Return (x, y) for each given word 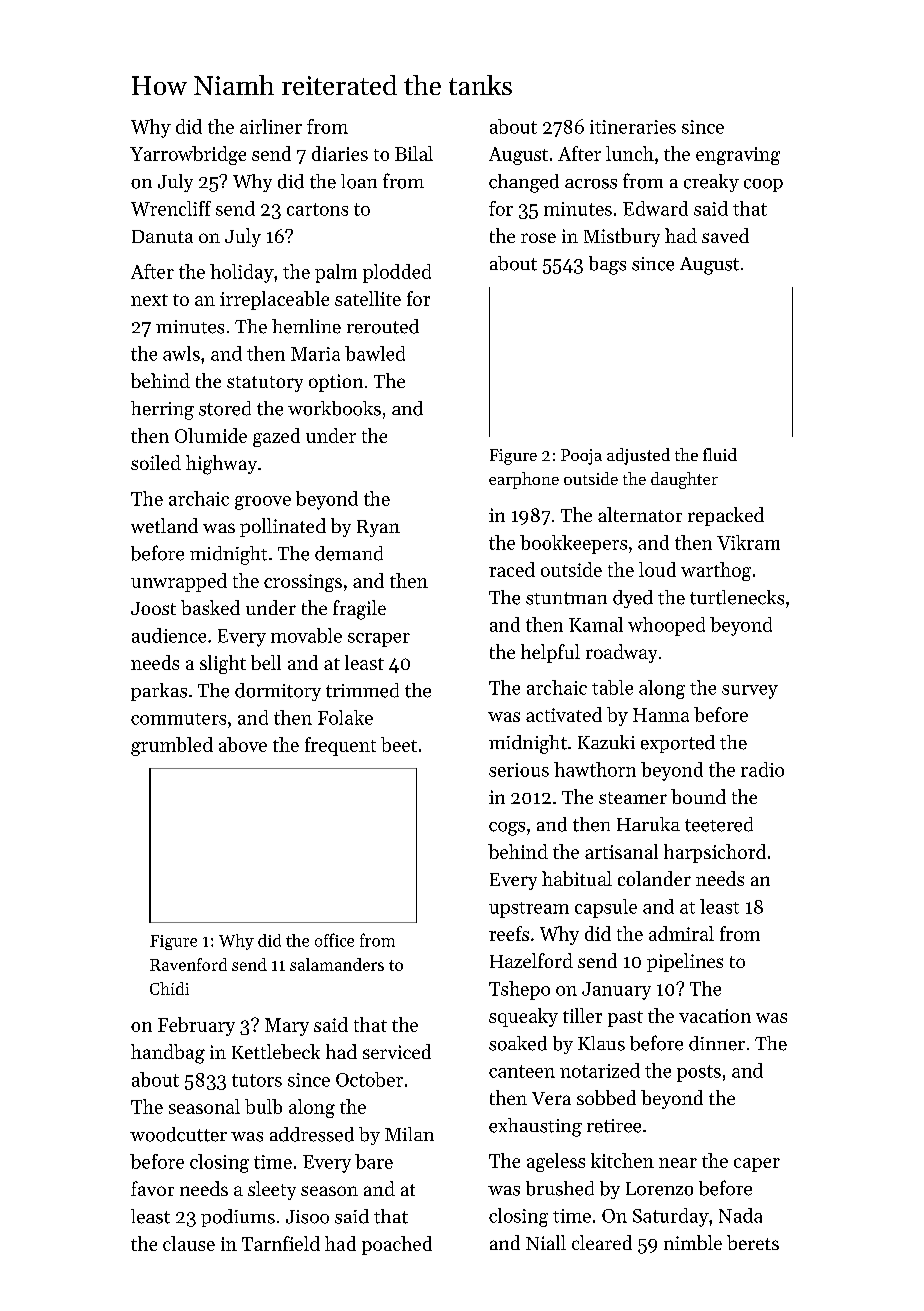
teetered (719, 824)
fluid (720, 454)
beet (399, 744)
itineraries (633, 127)
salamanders (337, 964)
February (196, 1026)
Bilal (414, 153)
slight (223, 664)
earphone (524, 480)
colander (654, 878)
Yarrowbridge (188, 155)
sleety (272, 1190)
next (149, 300)
